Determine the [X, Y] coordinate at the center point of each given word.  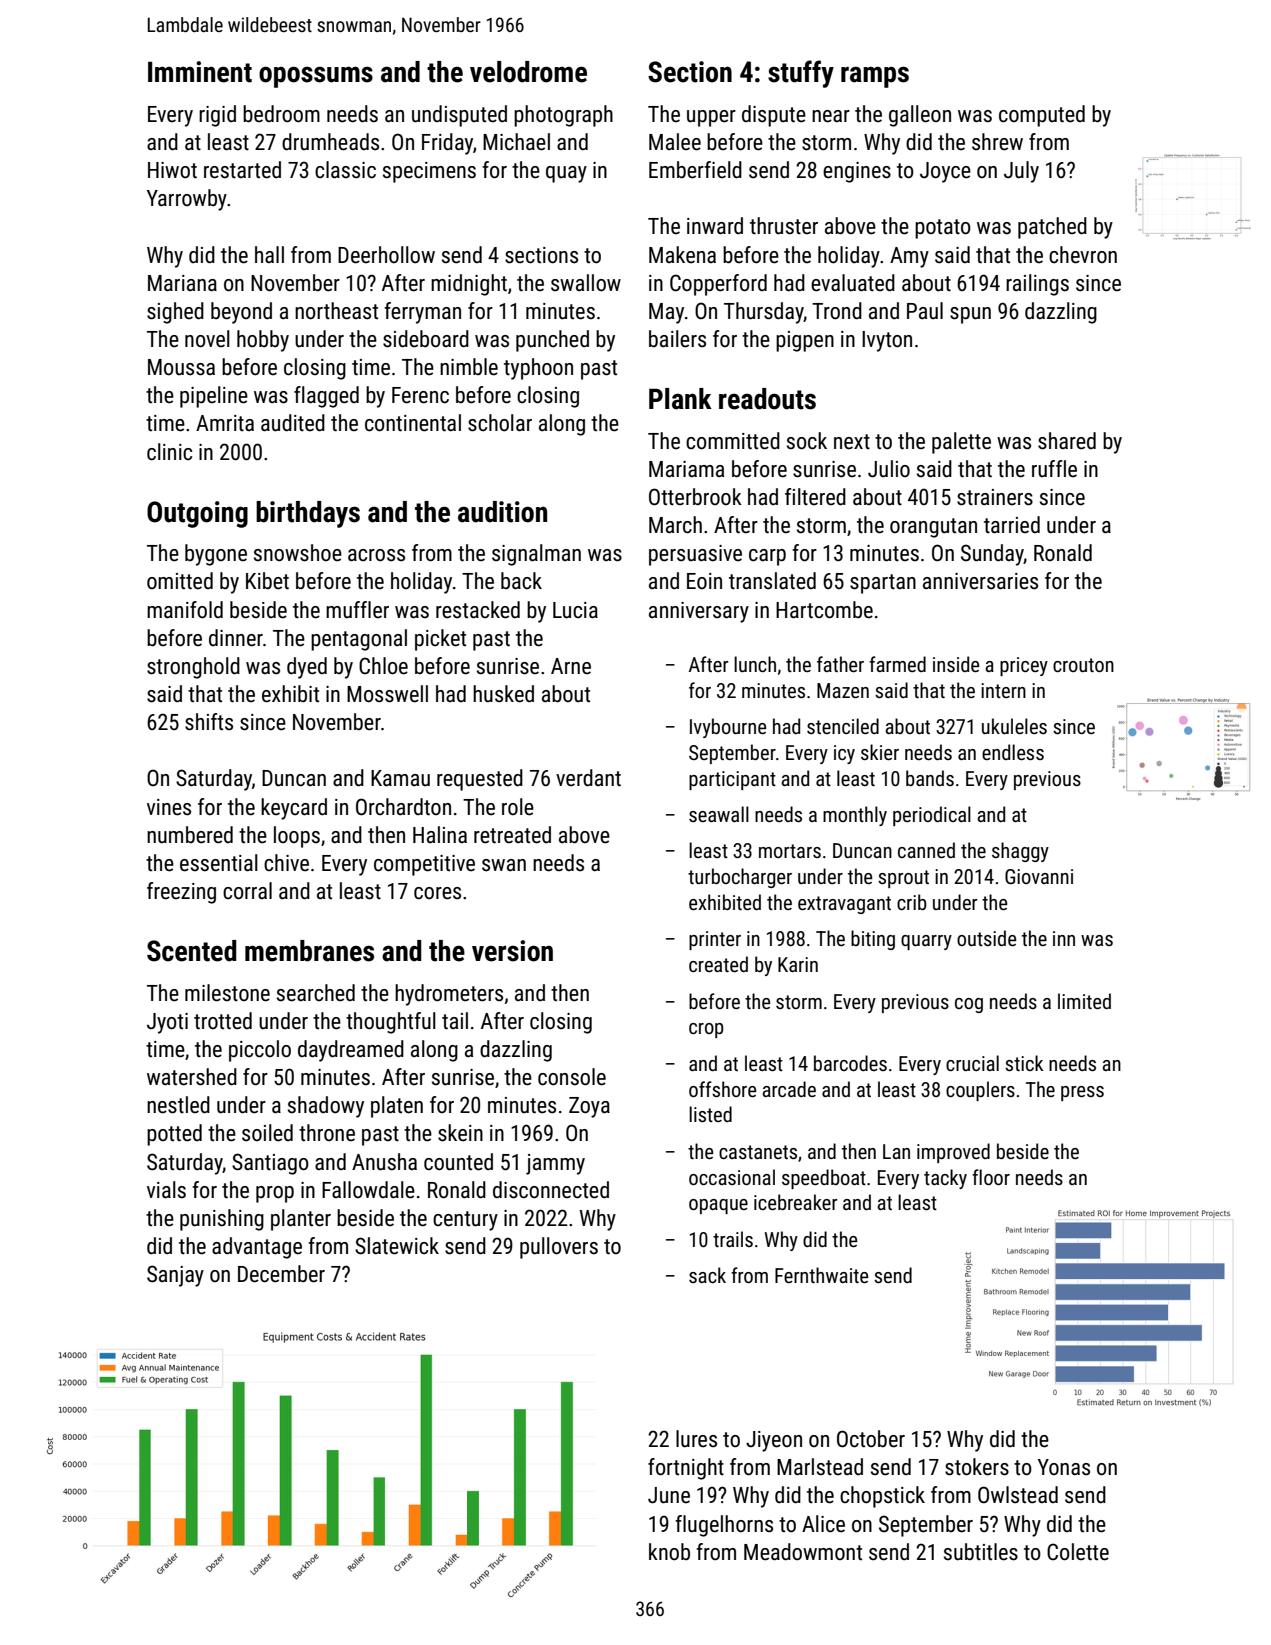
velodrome [528, 72]
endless [1013, 752]
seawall [719, 814]
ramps [875, 77]
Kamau [400, 778]
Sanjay [175, 1276]
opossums [316, 77]
